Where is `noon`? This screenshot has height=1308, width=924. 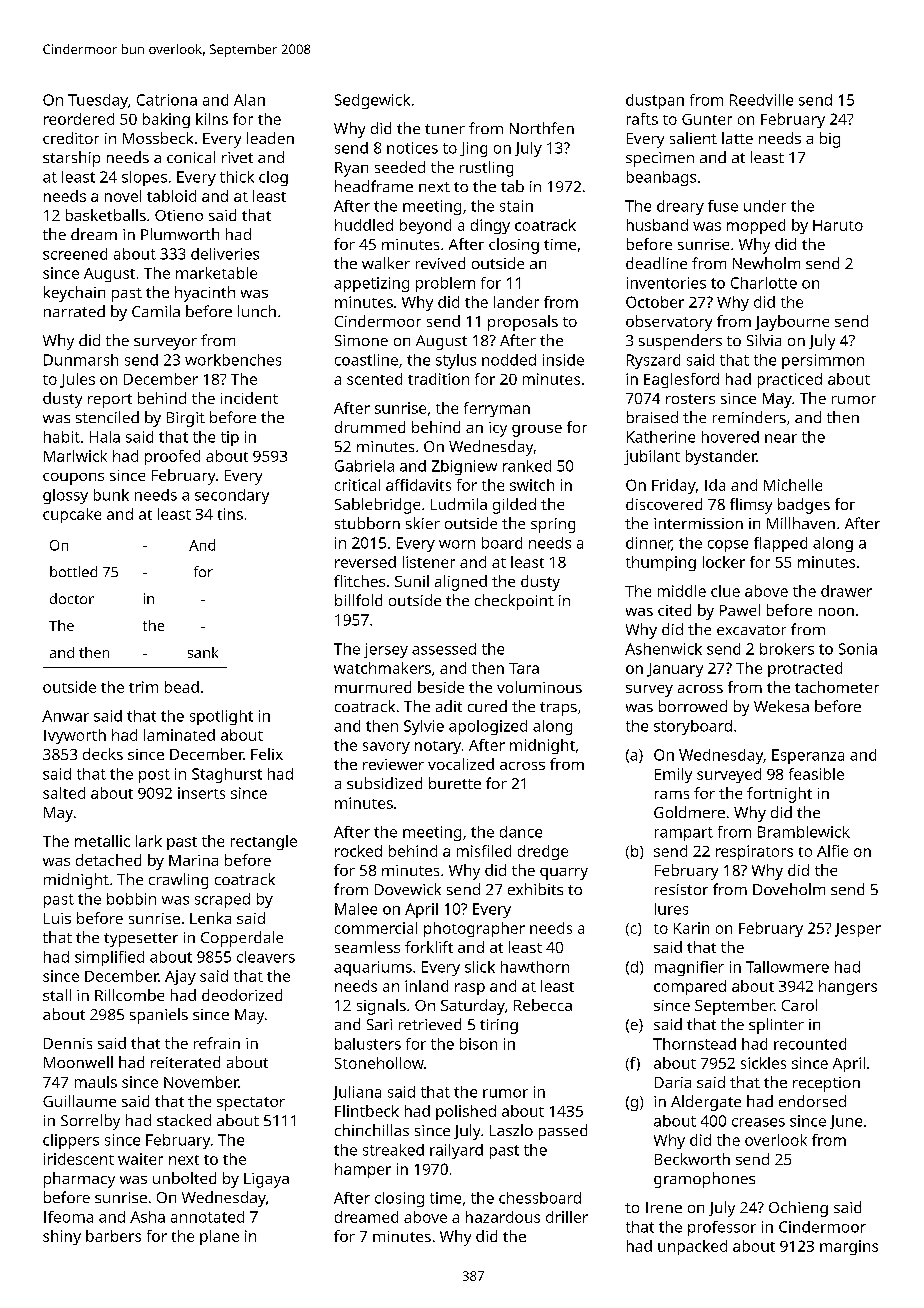
noon is located at coordinates (836, 612).
